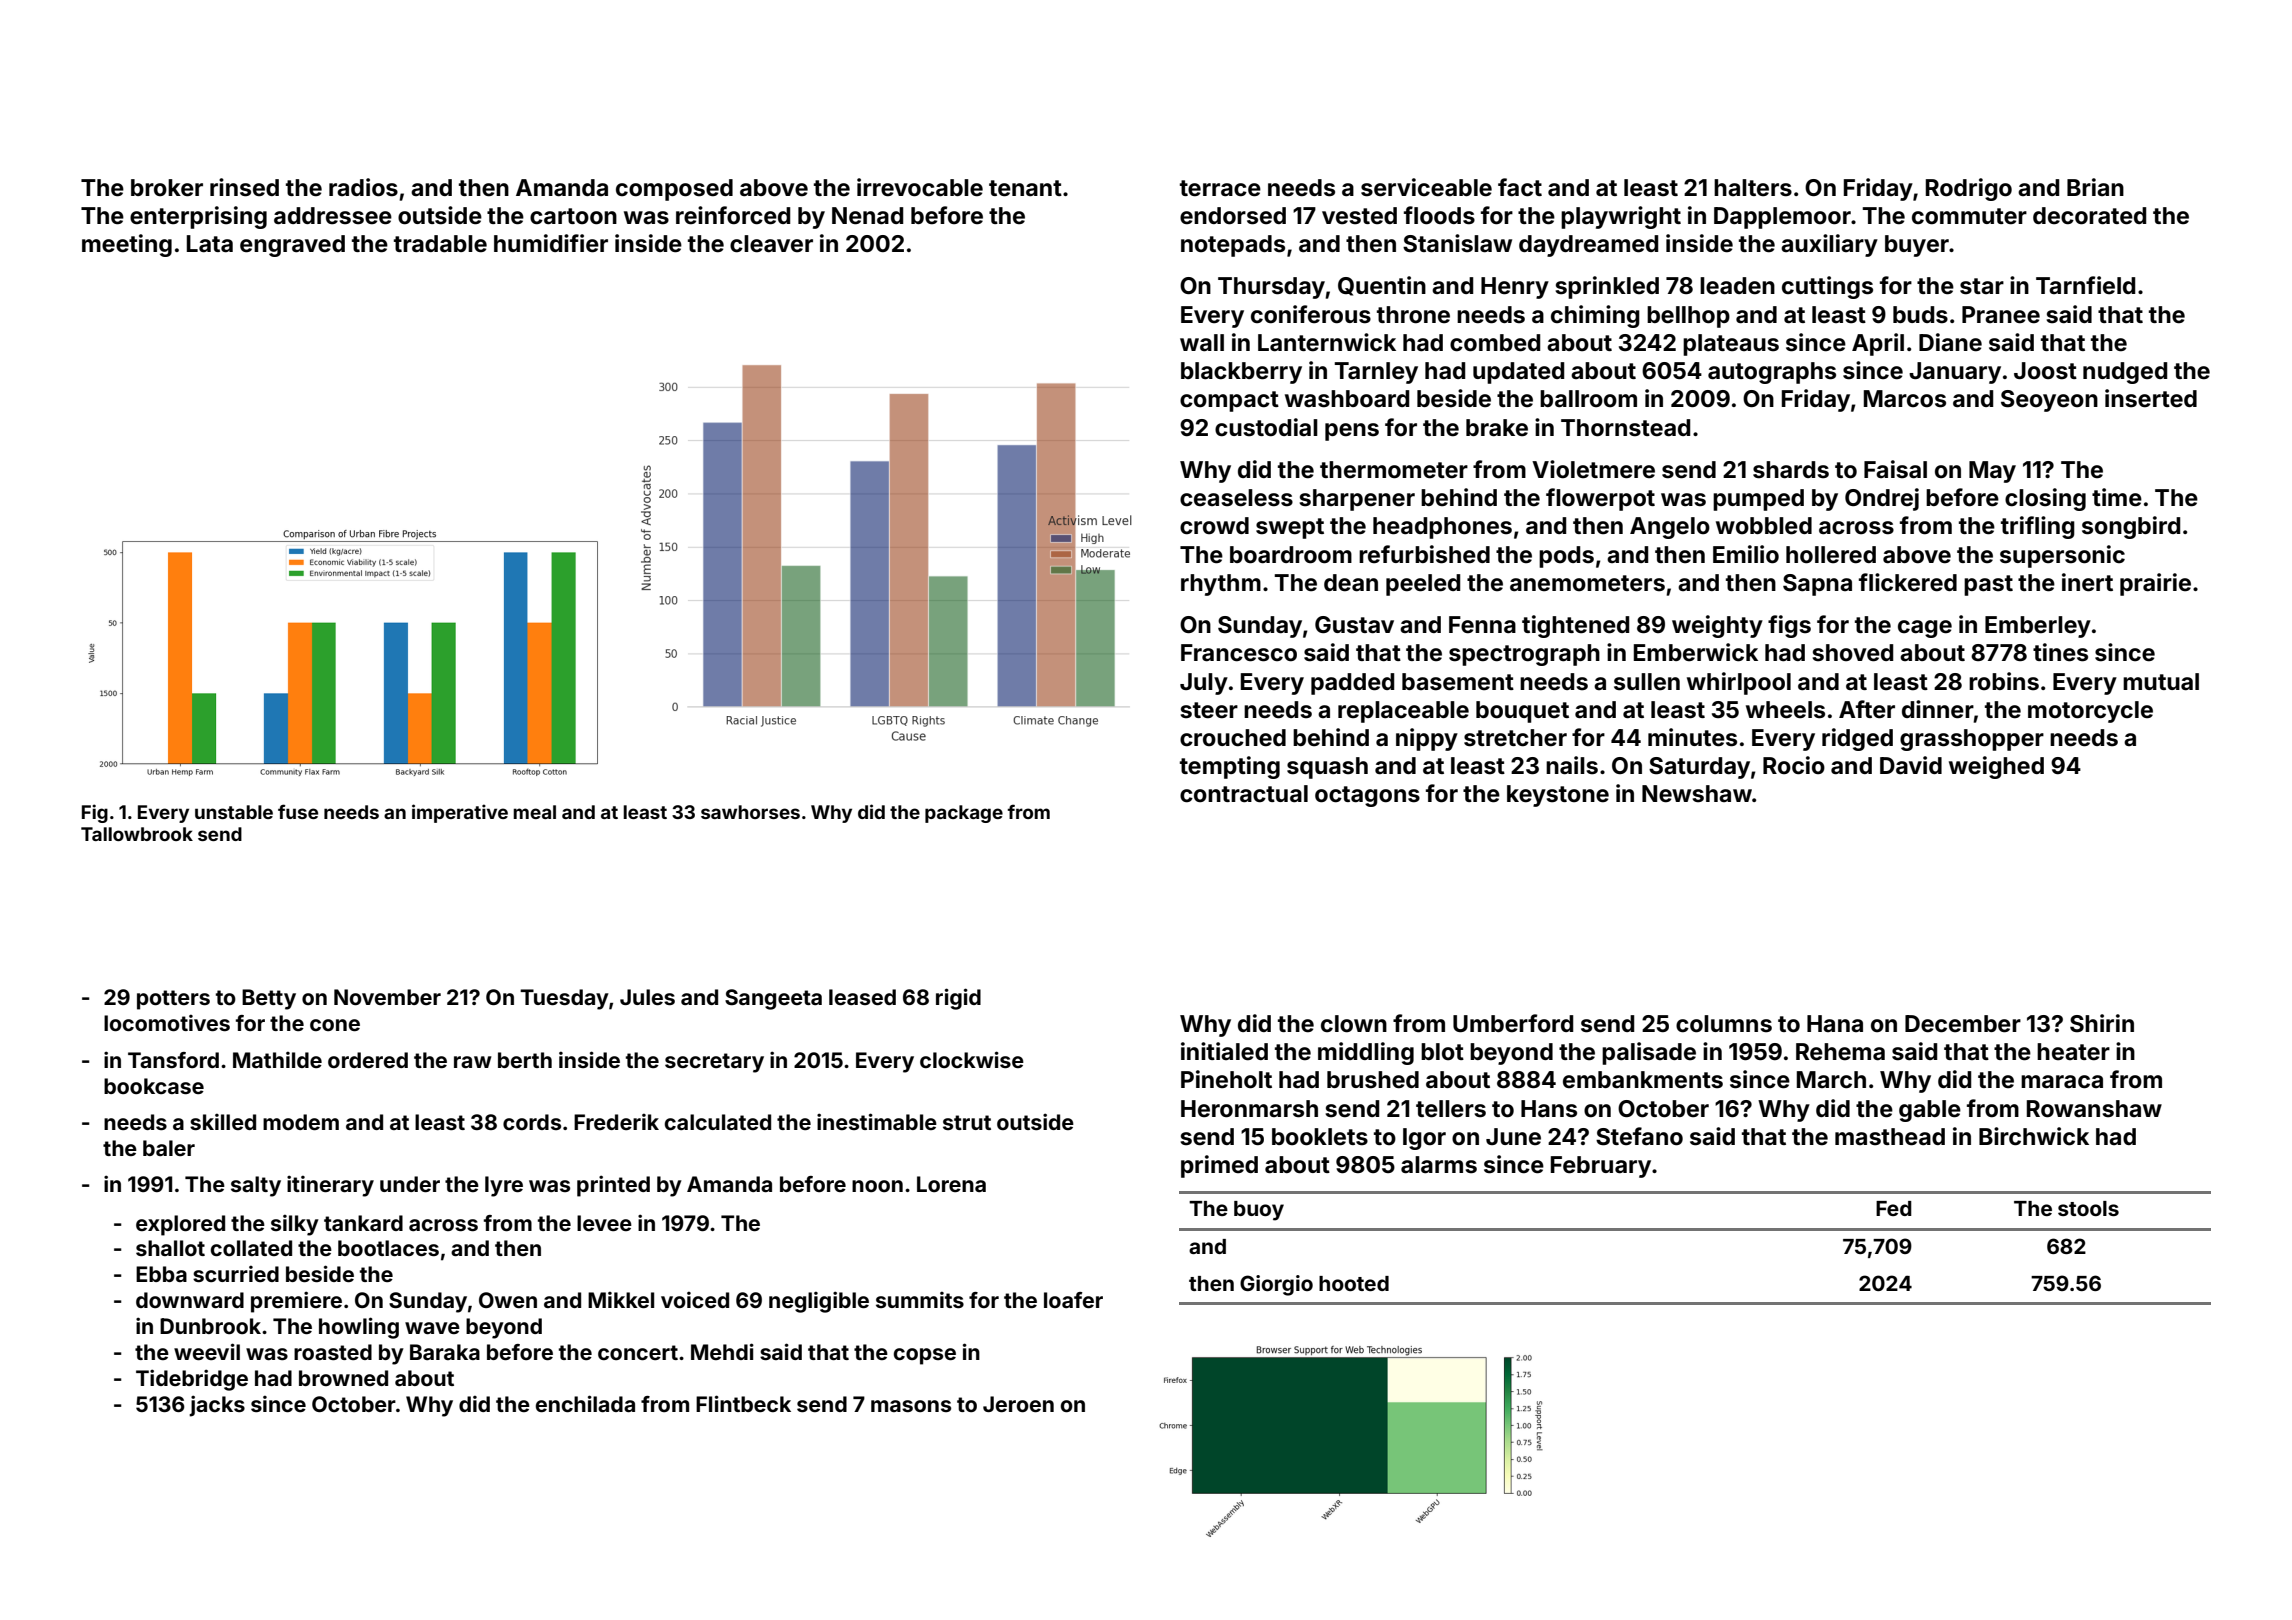  What do you see at coordinates (1202, 343) in the screenshot?
I see `wall` at bounding box center [1202, 343].
